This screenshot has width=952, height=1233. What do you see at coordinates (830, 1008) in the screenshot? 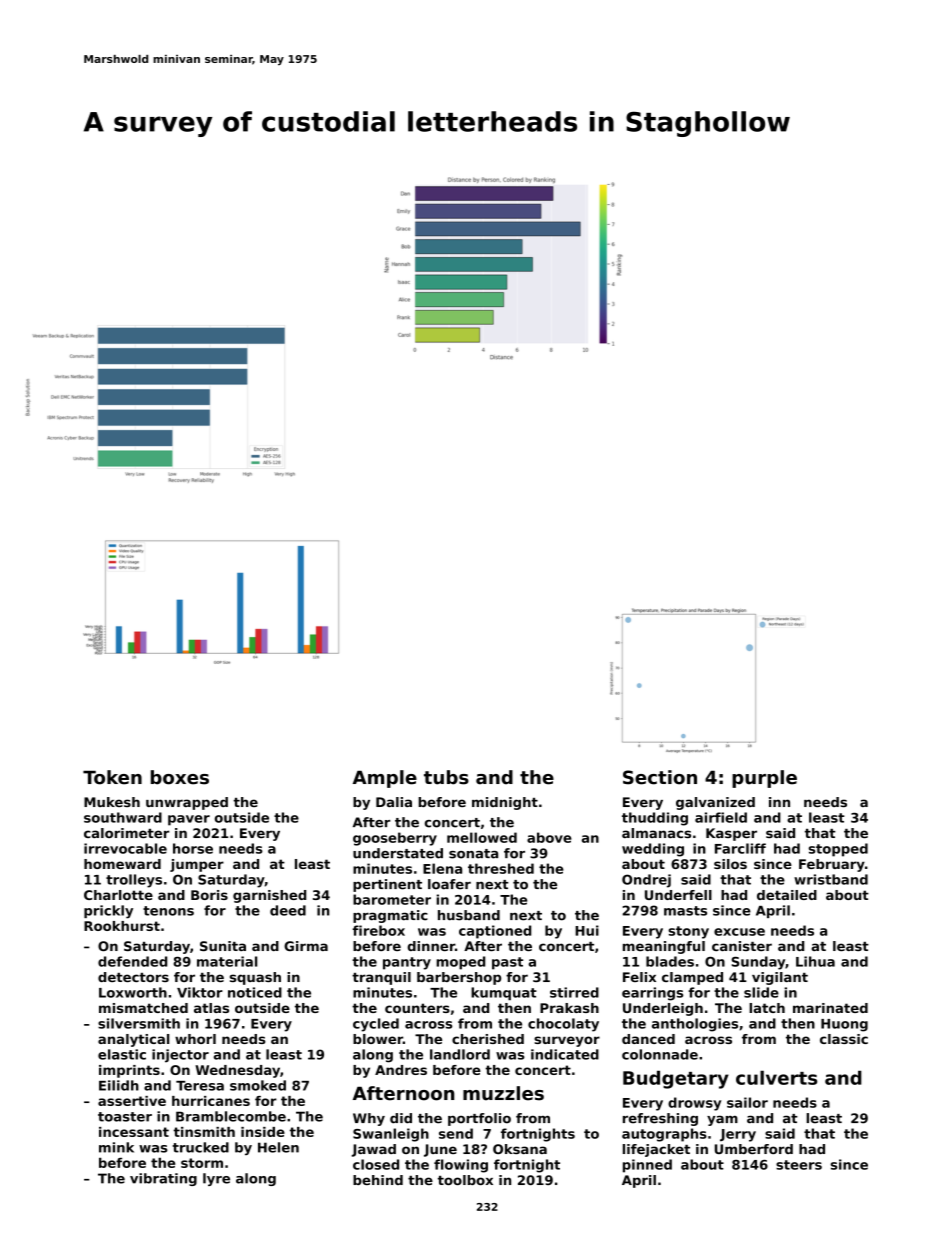
I see `marinated` at bounding box center [830, 1008].
